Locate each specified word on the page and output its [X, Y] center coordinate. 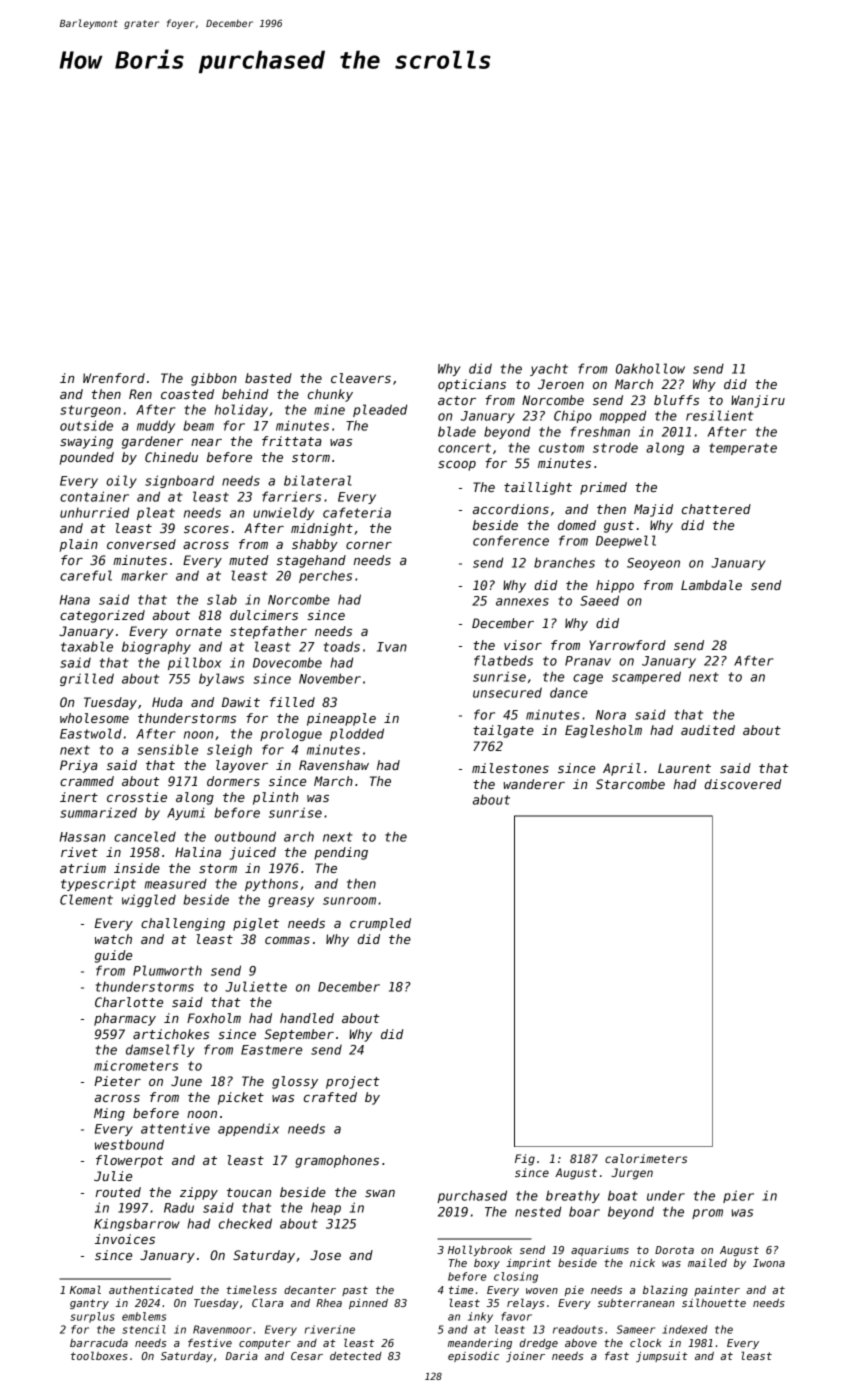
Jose [325, 1255]
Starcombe [630, 784]
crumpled [380, 924]
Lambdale [711, 585]
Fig [525, 1160]
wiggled [149, 900]
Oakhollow [650, 368]
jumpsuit [662, 1357]
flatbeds [503, 660]
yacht [549, 369]
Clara [267, 1302]
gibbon [214, 379]
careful [86, 575]
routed [118, 1192]
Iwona [769, 1263]
